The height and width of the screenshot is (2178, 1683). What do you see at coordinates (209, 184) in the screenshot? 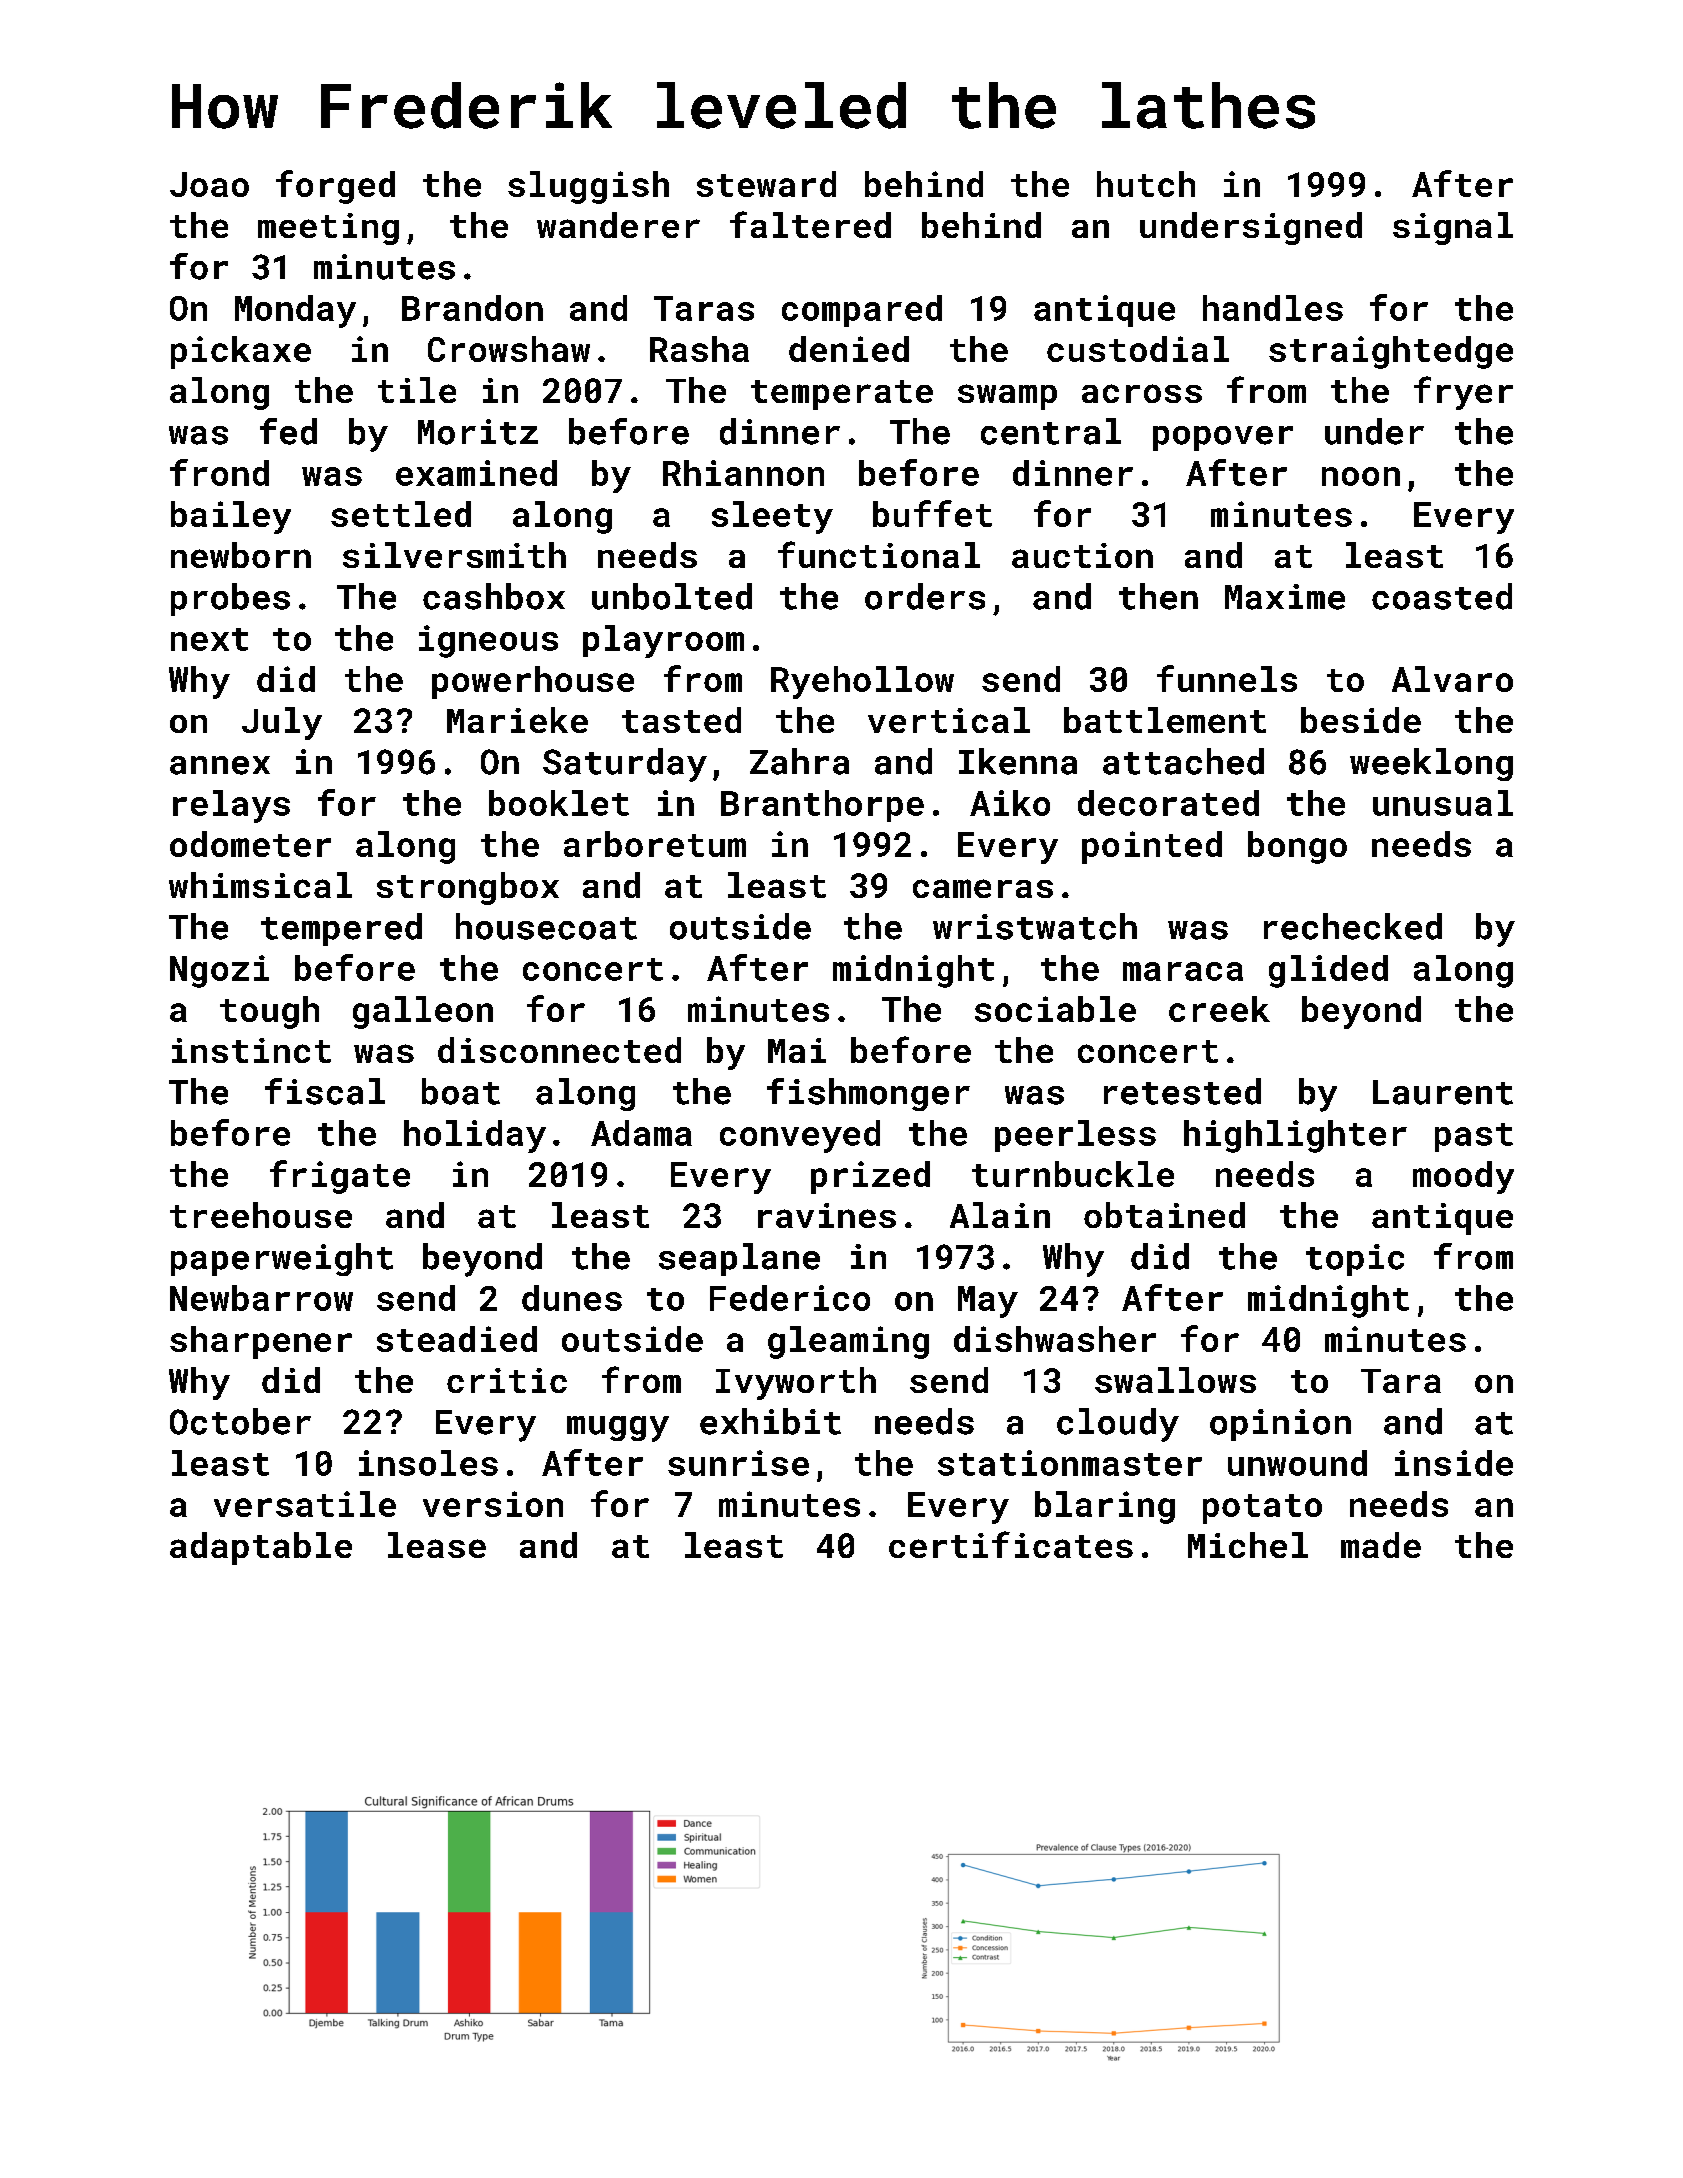
I see `Joao` at bounding box center [209, 184].
